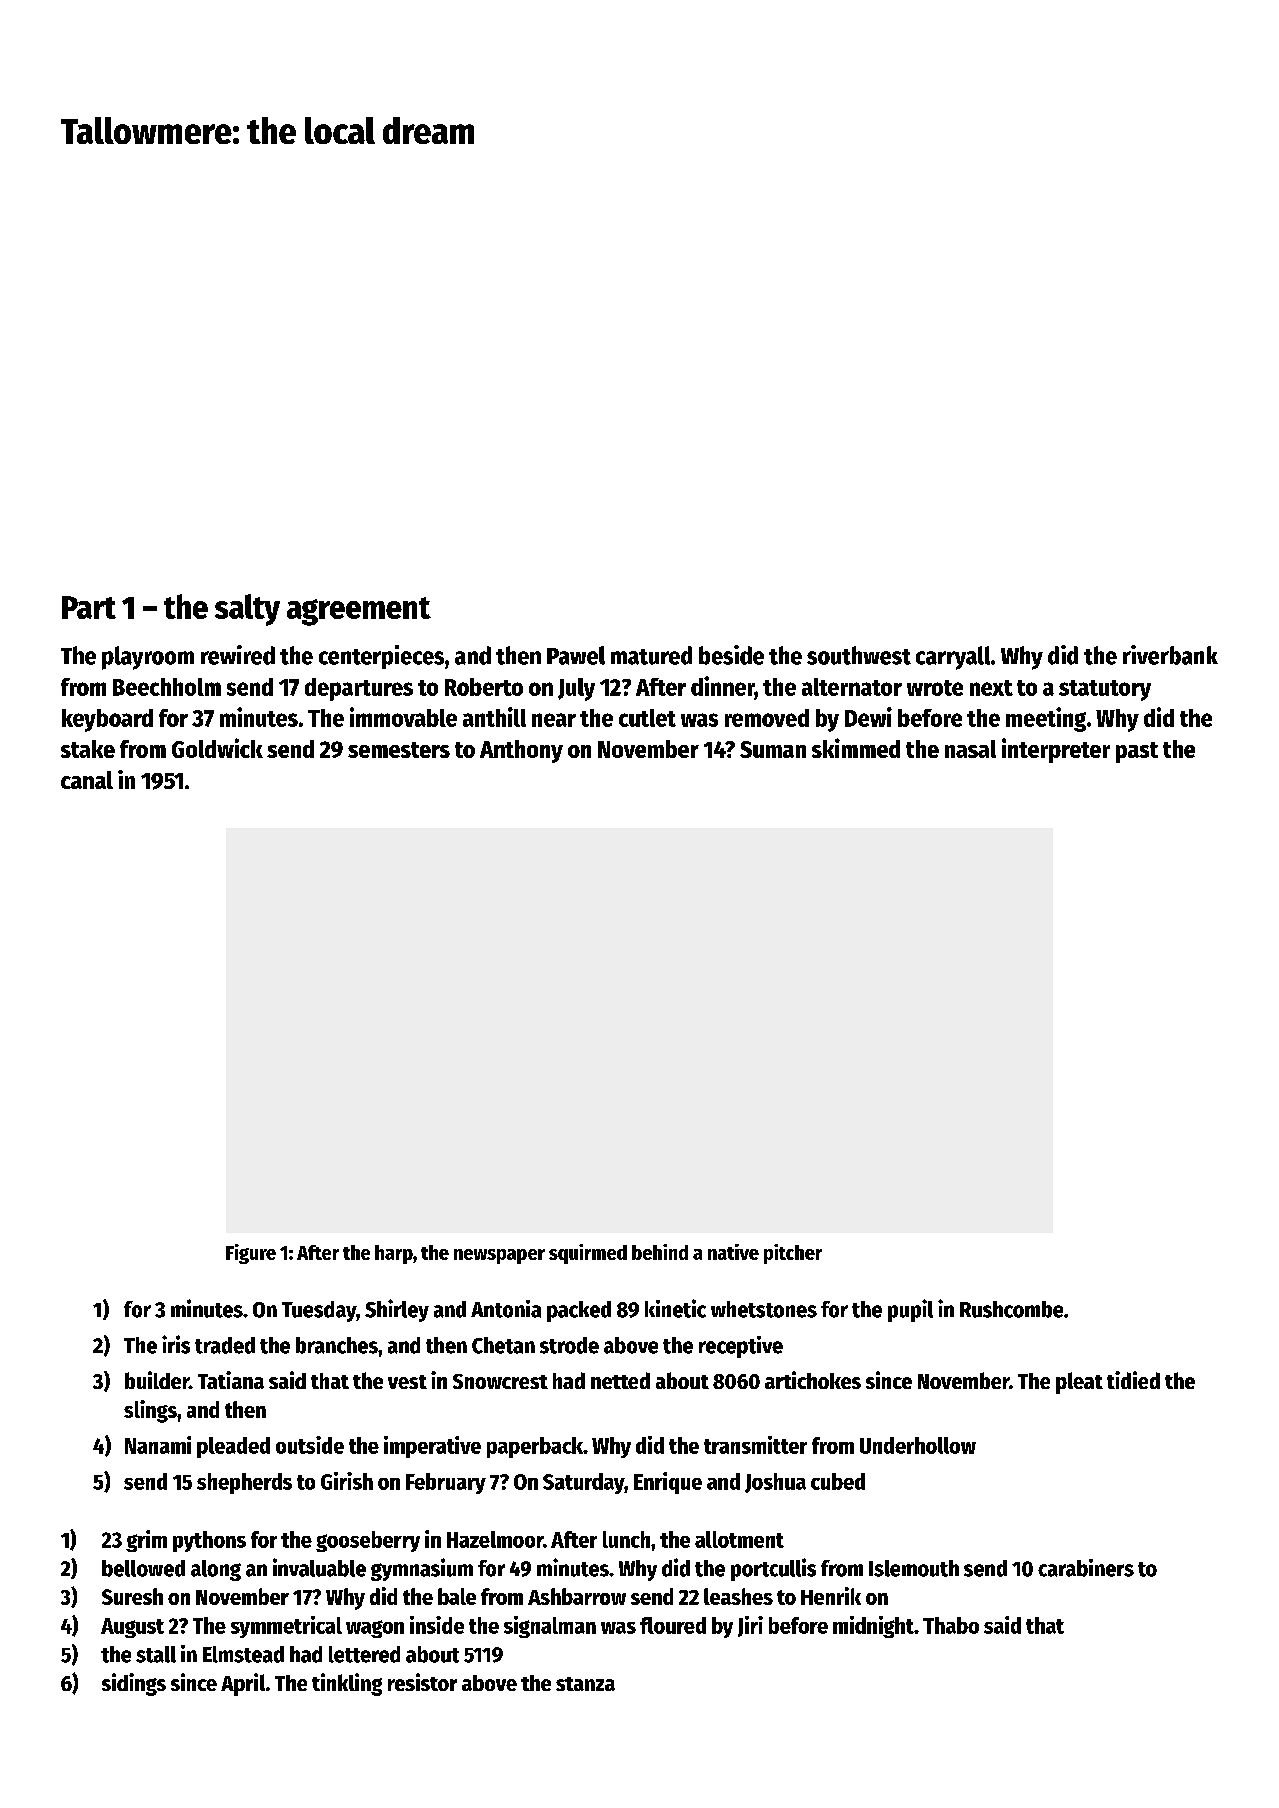  Describe the element at coordinates (1086, 1568) in the document. I see `carabiners` at that location.
